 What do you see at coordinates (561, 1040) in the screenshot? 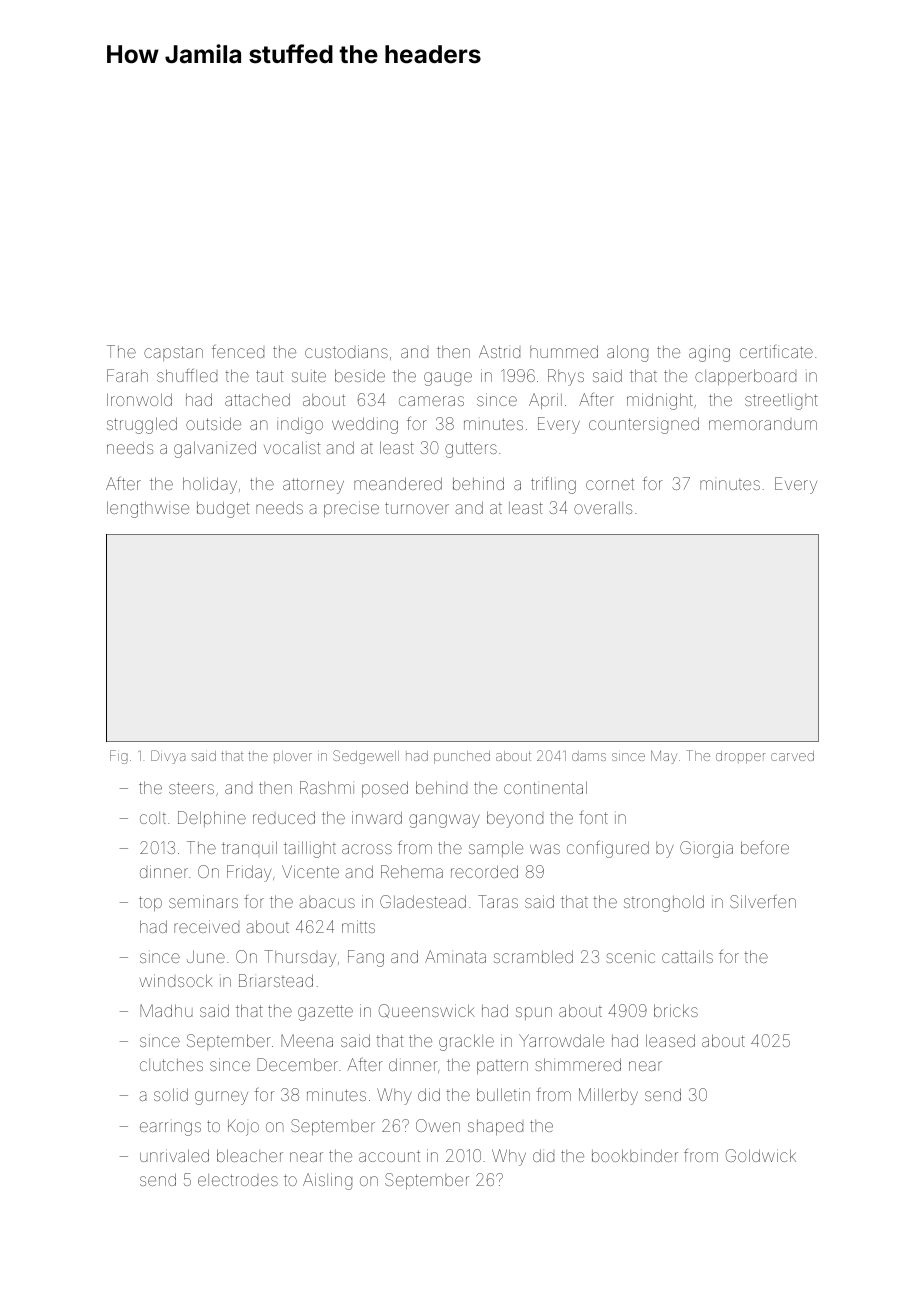
I see `Yarrowdale` at bounding box center [561, 1040].
